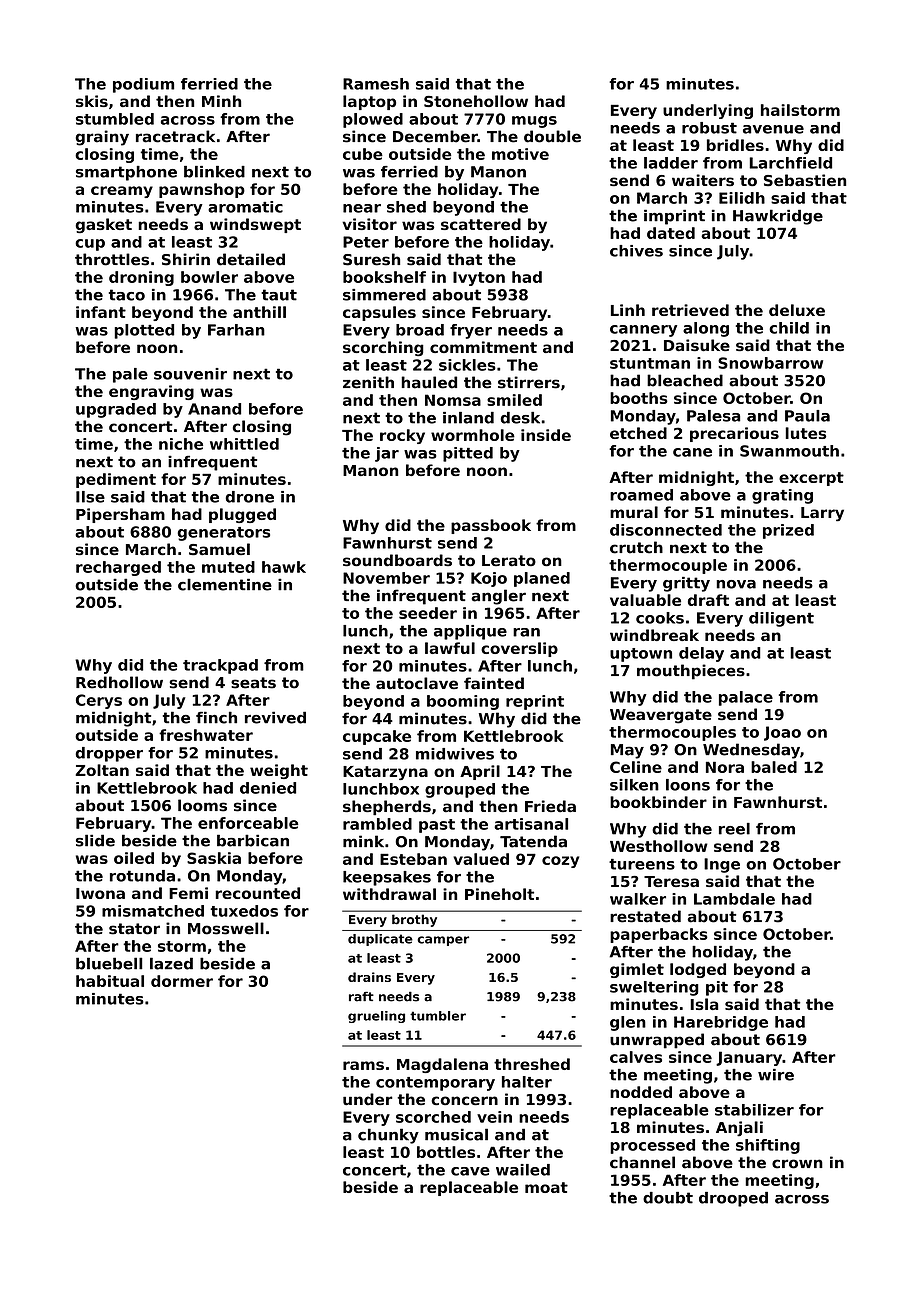 The image size is (924, 1308). I want to click on moat, so click(546, 1187).
